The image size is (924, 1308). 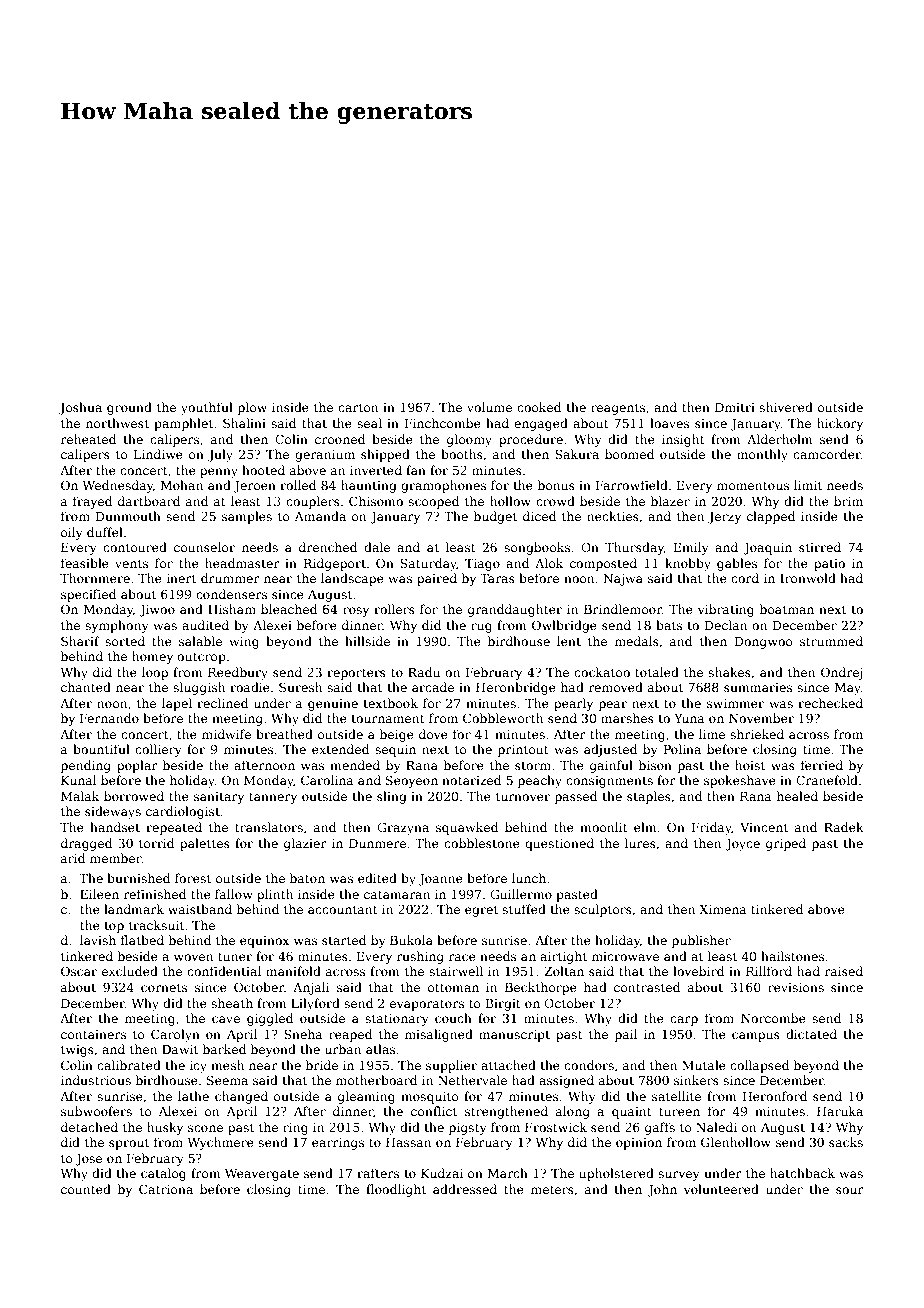 I want to click on industrious, so click(x=96, y=1080).
